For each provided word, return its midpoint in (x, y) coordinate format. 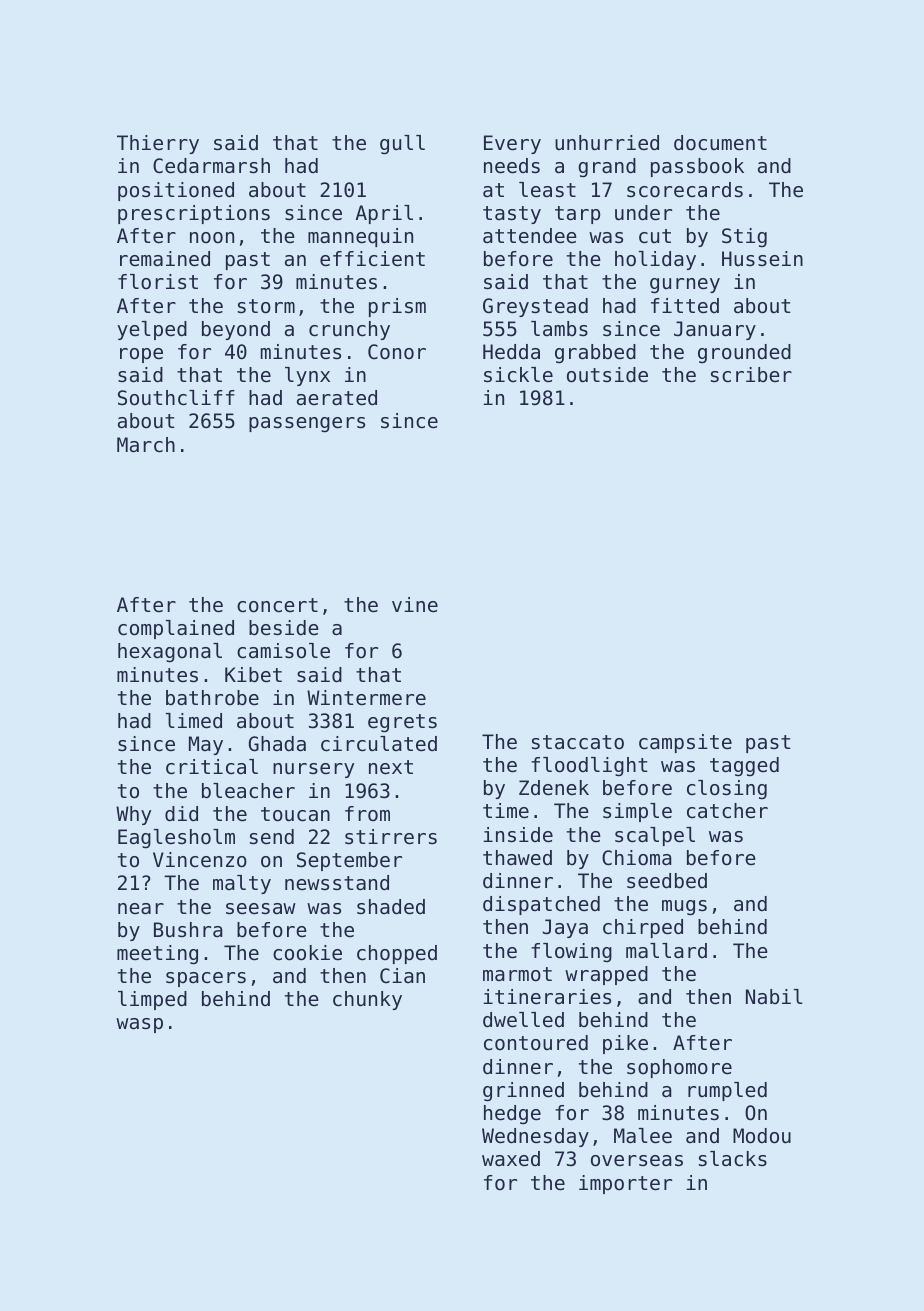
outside (607, 375)
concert (277, 605)
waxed (511, 1159)
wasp (139, 1025)
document (720, 143)
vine (415, 605)
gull (402, 144)
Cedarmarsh (211, 166)
